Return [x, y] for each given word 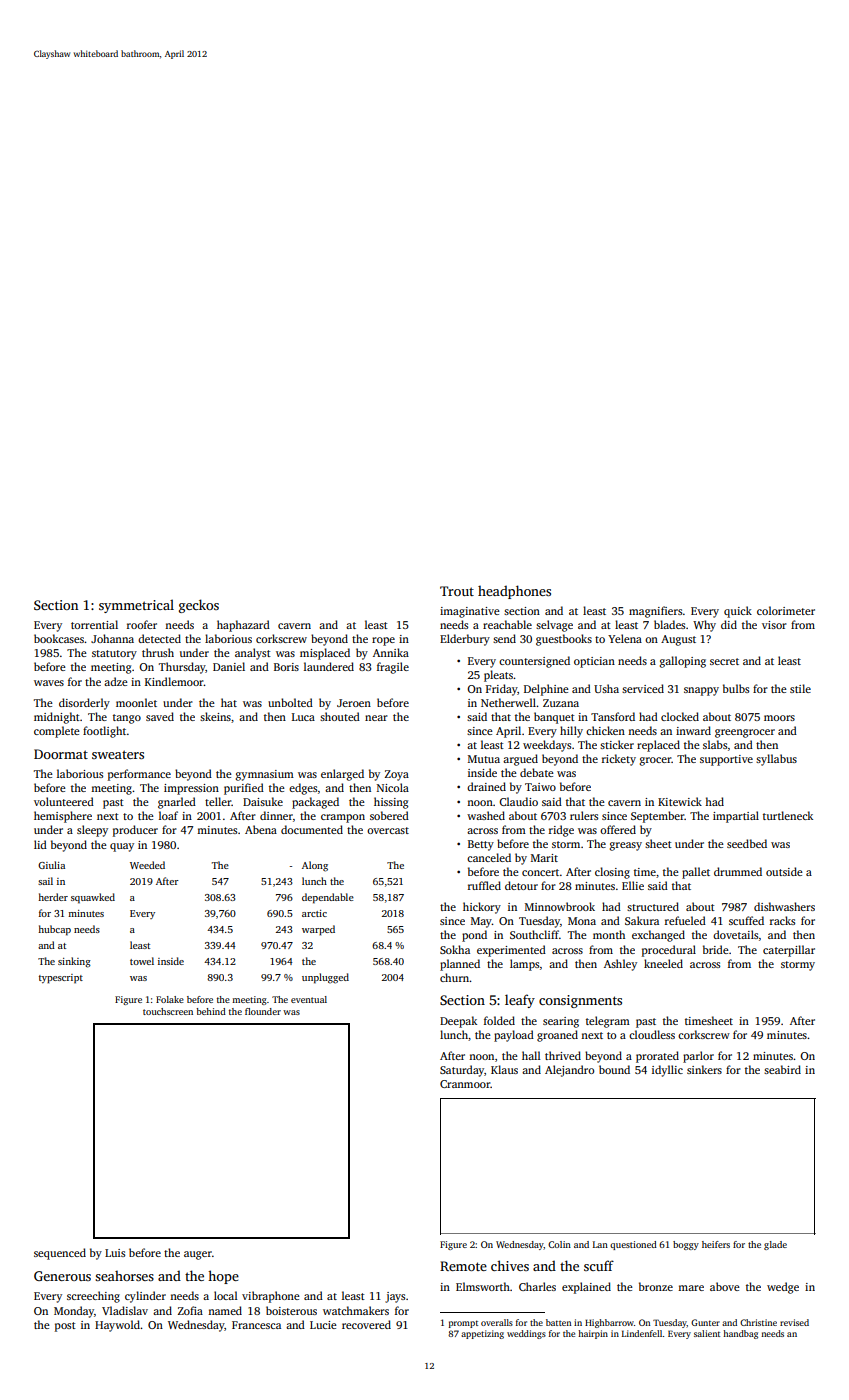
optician [594, 662]
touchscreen [168, 1011]
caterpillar [789, 951]
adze [116, 681]
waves [49, 683]
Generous [62, 1276]
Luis [115, 1253]
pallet [696, 873]
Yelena [625, 638]
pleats [498, 676]
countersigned [534, 662]
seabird [782, 1069]
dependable [328, 898]
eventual [309, 999]
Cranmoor [465, 1084]
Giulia [51, 865]
